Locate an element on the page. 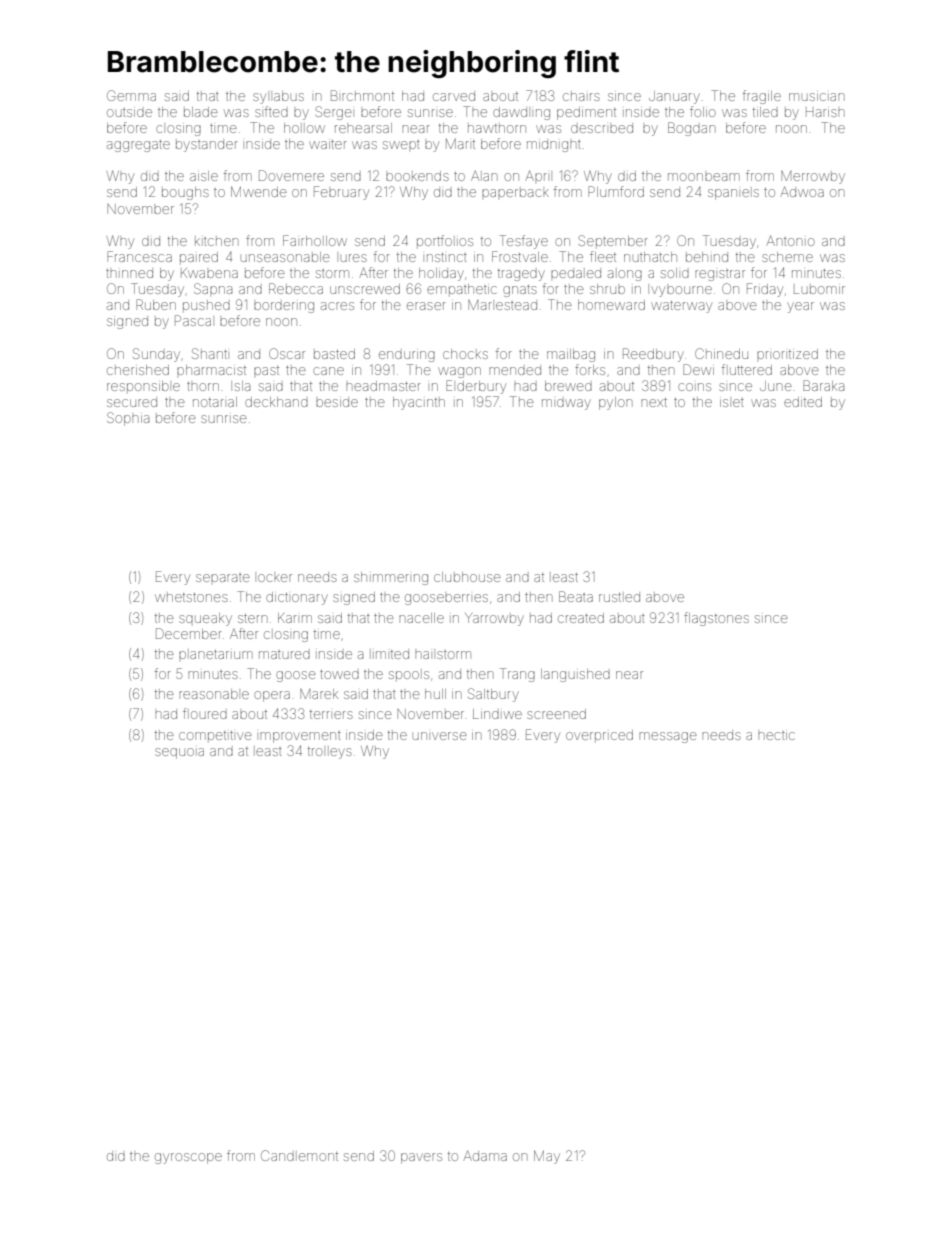 Image resolution: width=952 pixels, height=1233 pixels. bystander is located at coordinates (207, 145).
